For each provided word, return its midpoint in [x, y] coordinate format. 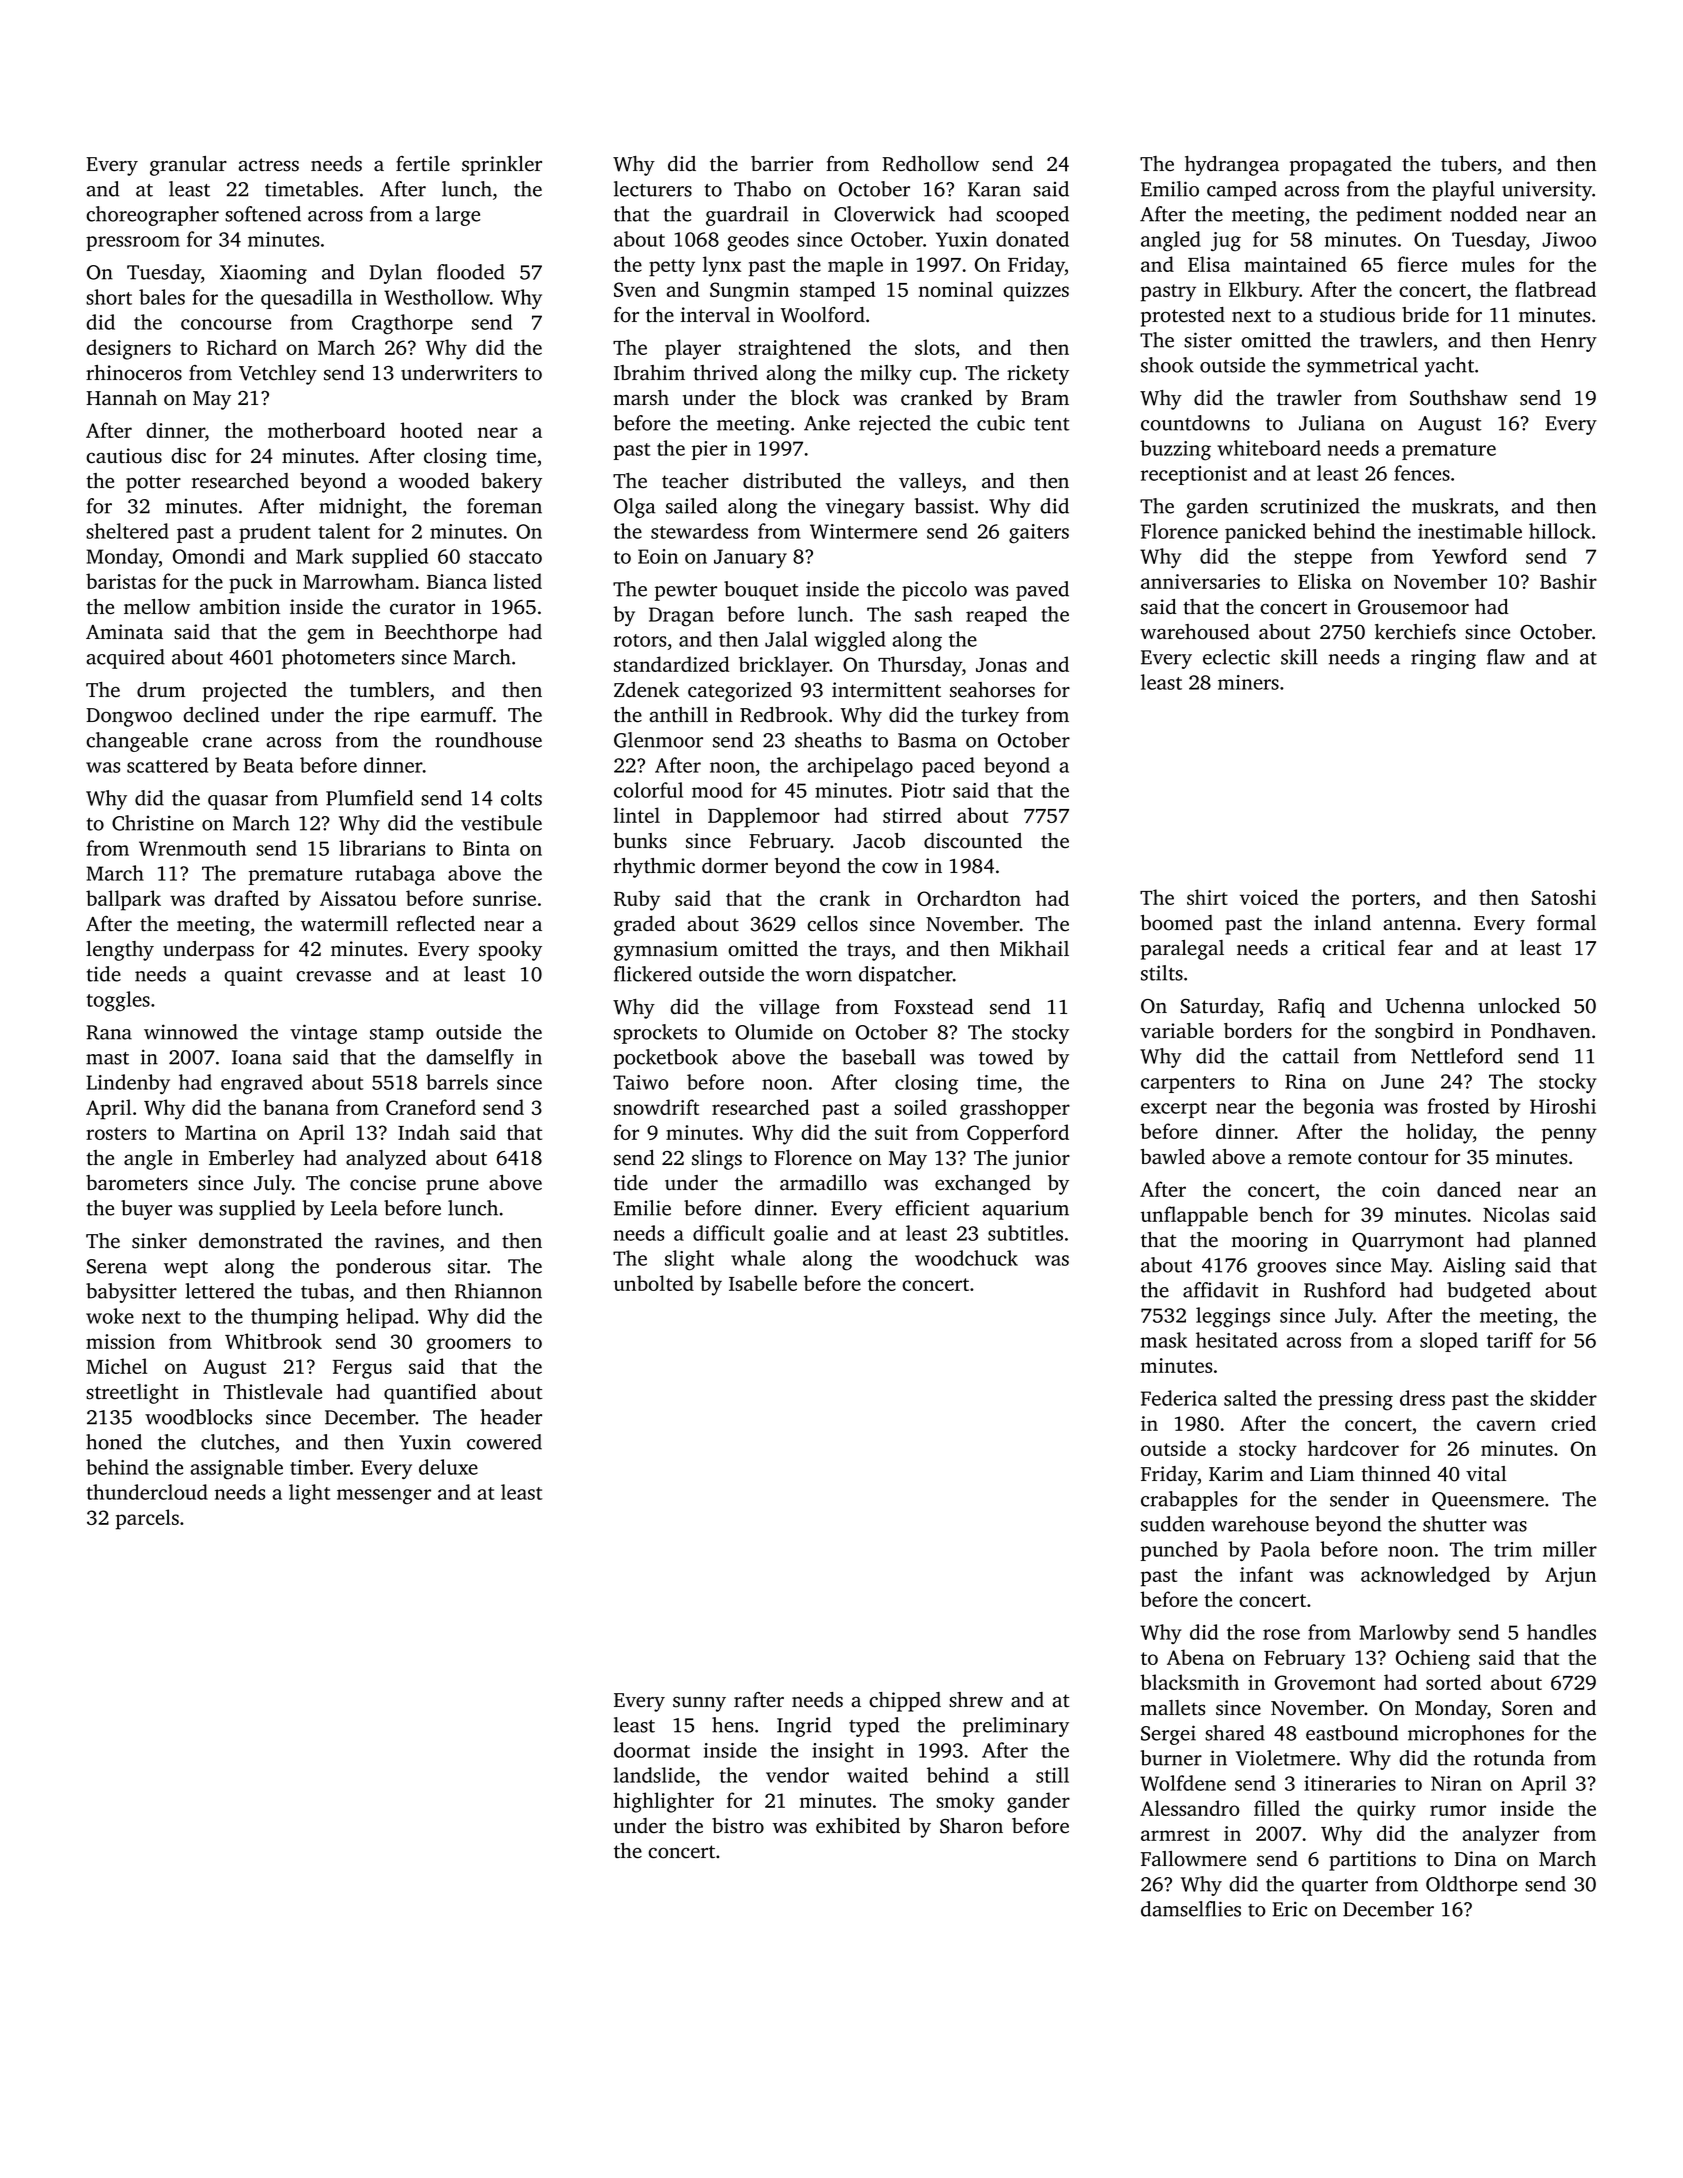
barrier [782, 164]
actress [268, 165]
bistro [738, 1826]
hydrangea [1232, 166]
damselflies [1191, 1909]
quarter [1335, 1887]
